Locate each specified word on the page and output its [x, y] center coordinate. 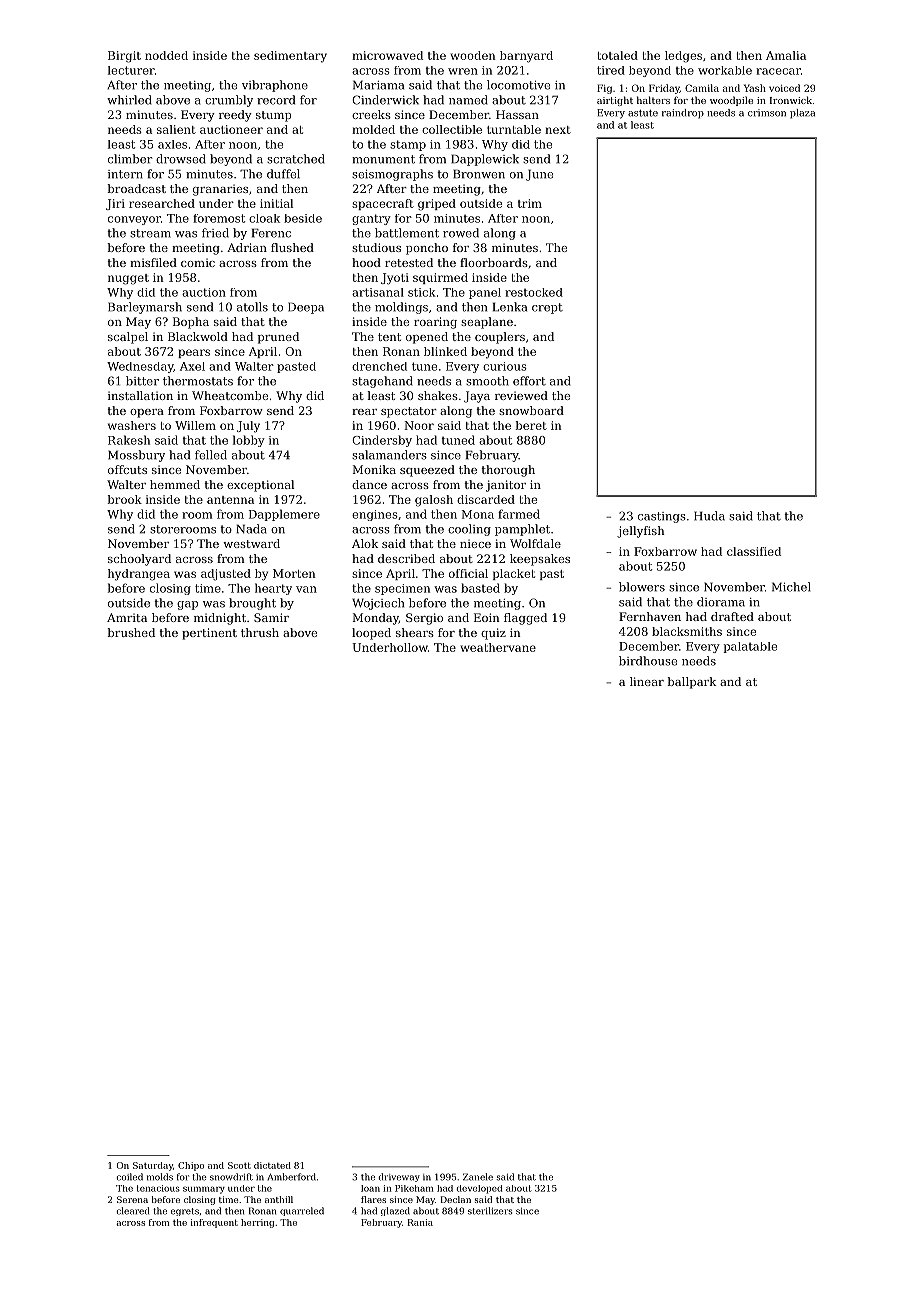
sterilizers [490, 1211]
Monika [374, 469]
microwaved [387, 55]
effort [529, 381]
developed [479, 1189]
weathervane [498, 647]
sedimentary [290, 57]
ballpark [691, 683]
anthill [279, 1199]
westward [251, 543]
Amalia [786, 55]
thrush [260, 632]
